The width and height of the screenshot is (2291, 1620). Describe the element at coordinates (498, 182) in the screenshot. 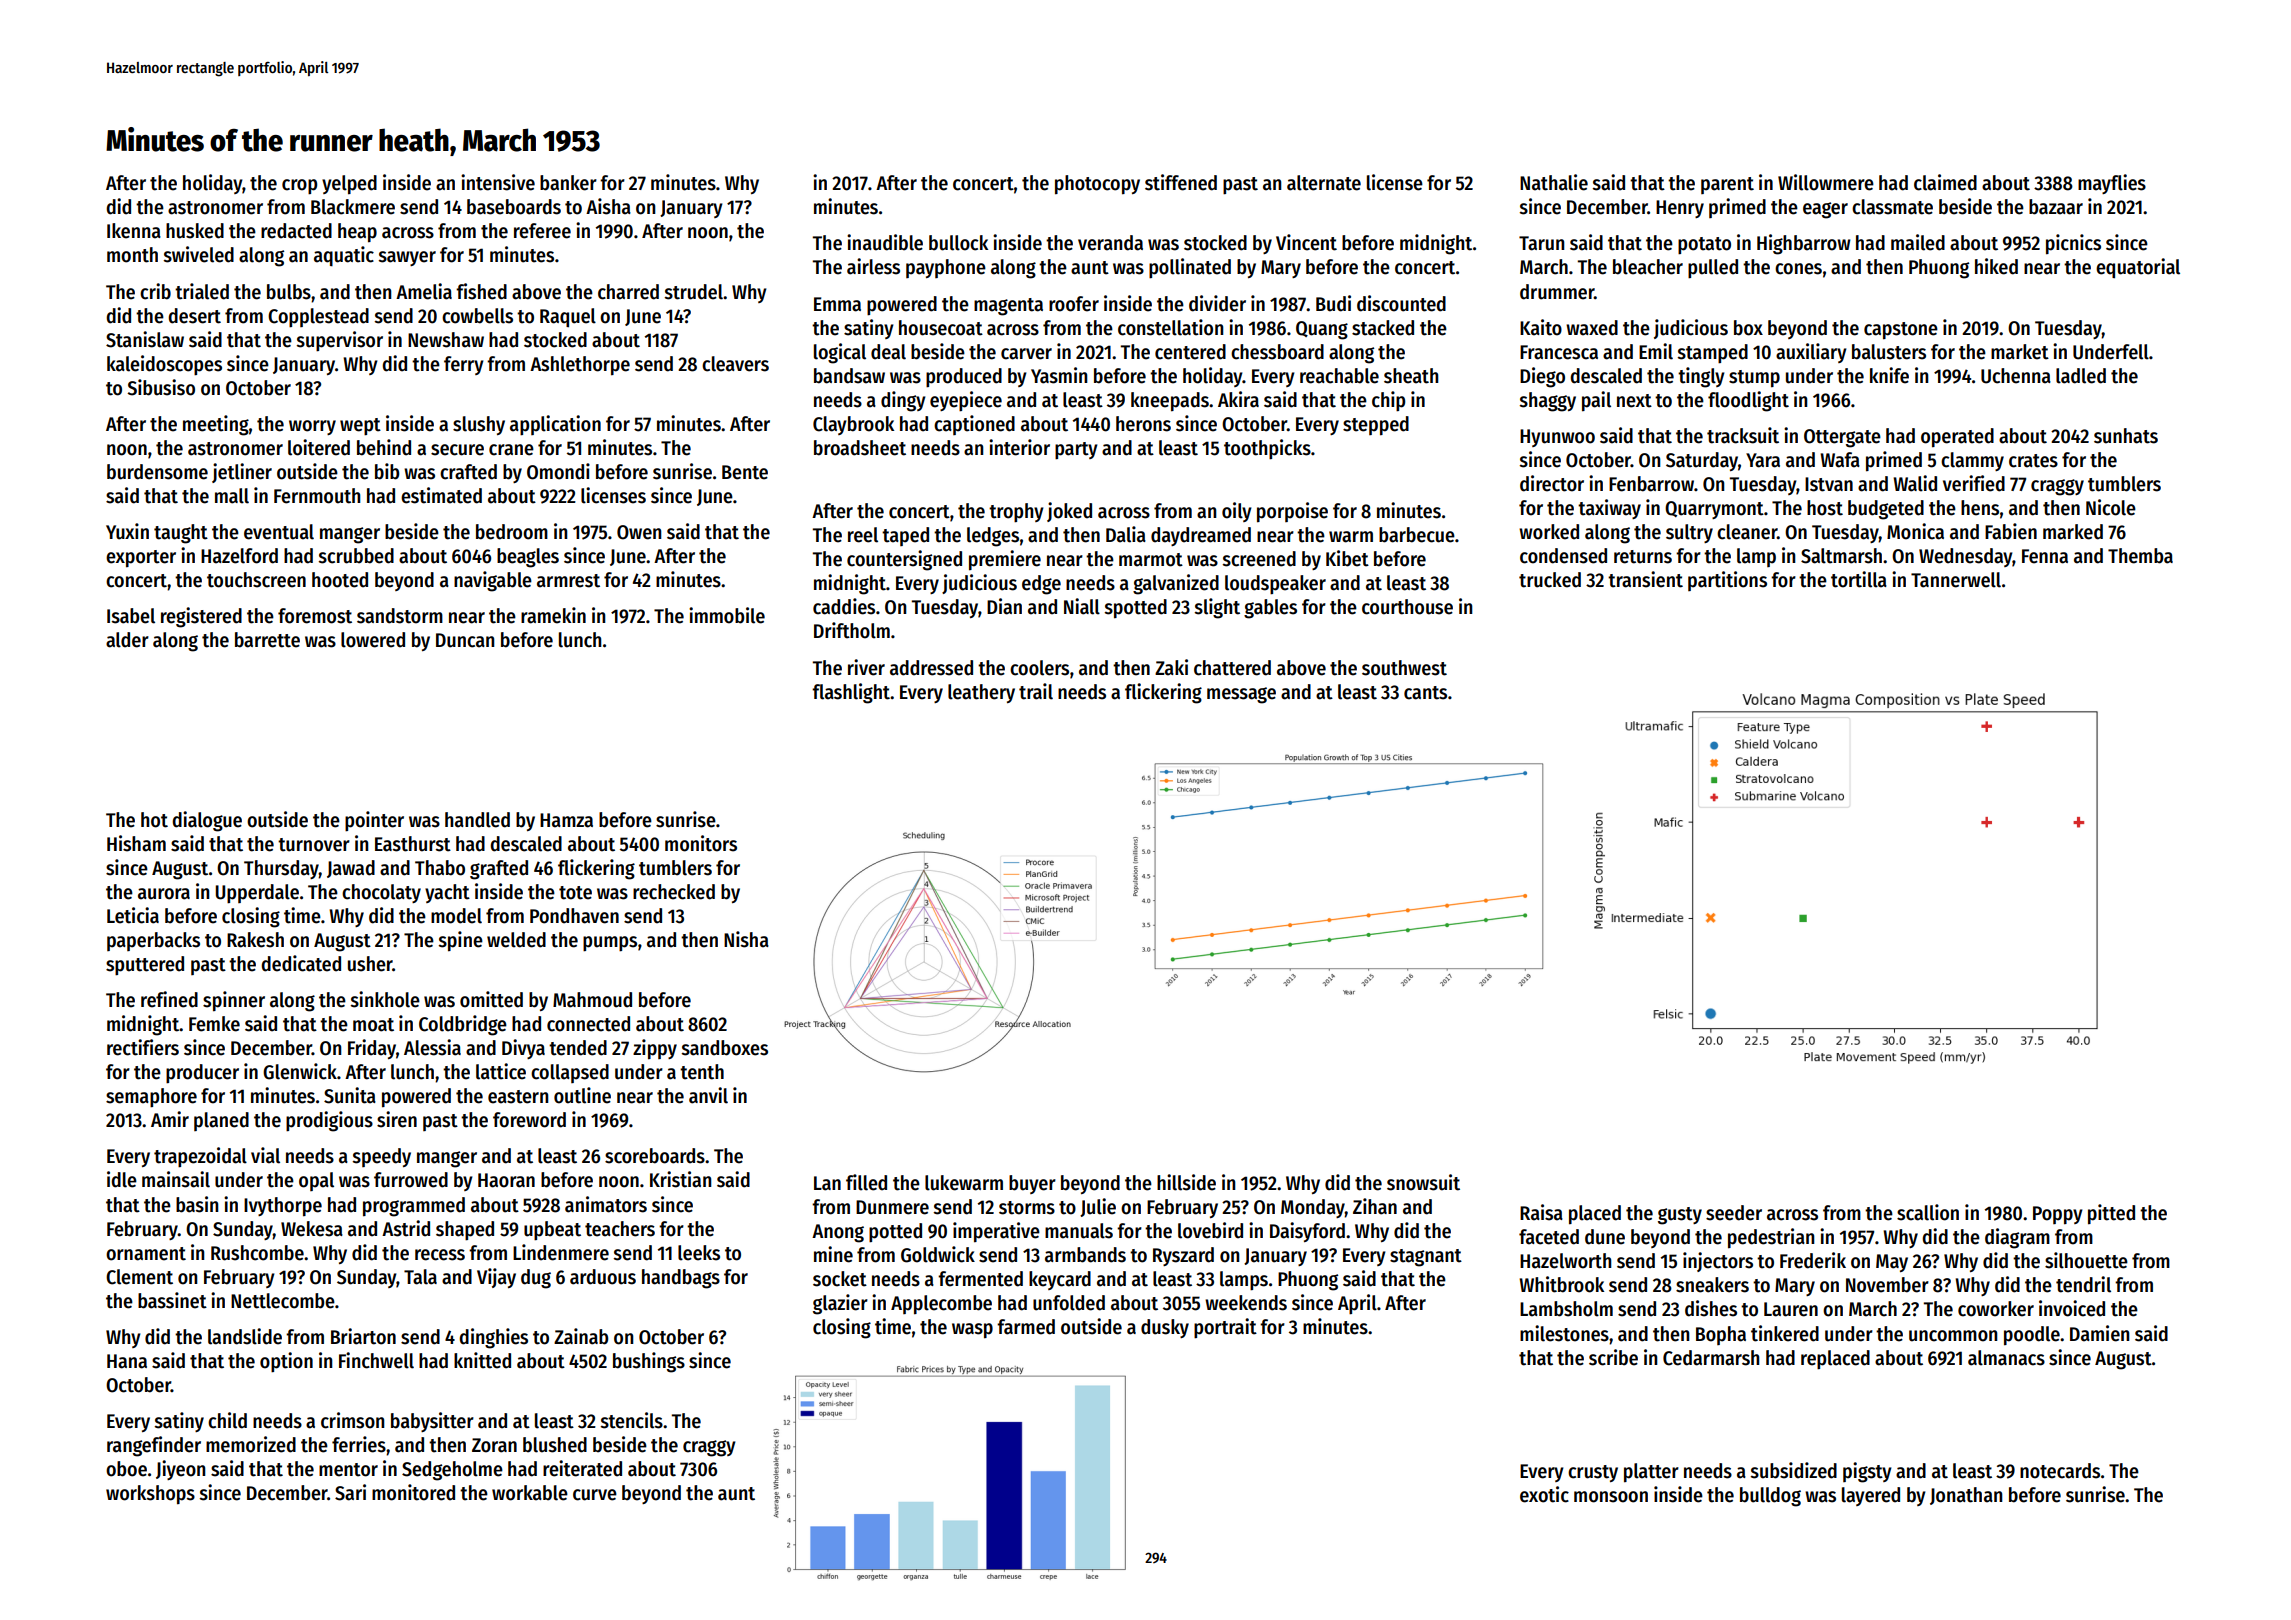

I see `intensive` at that location.
